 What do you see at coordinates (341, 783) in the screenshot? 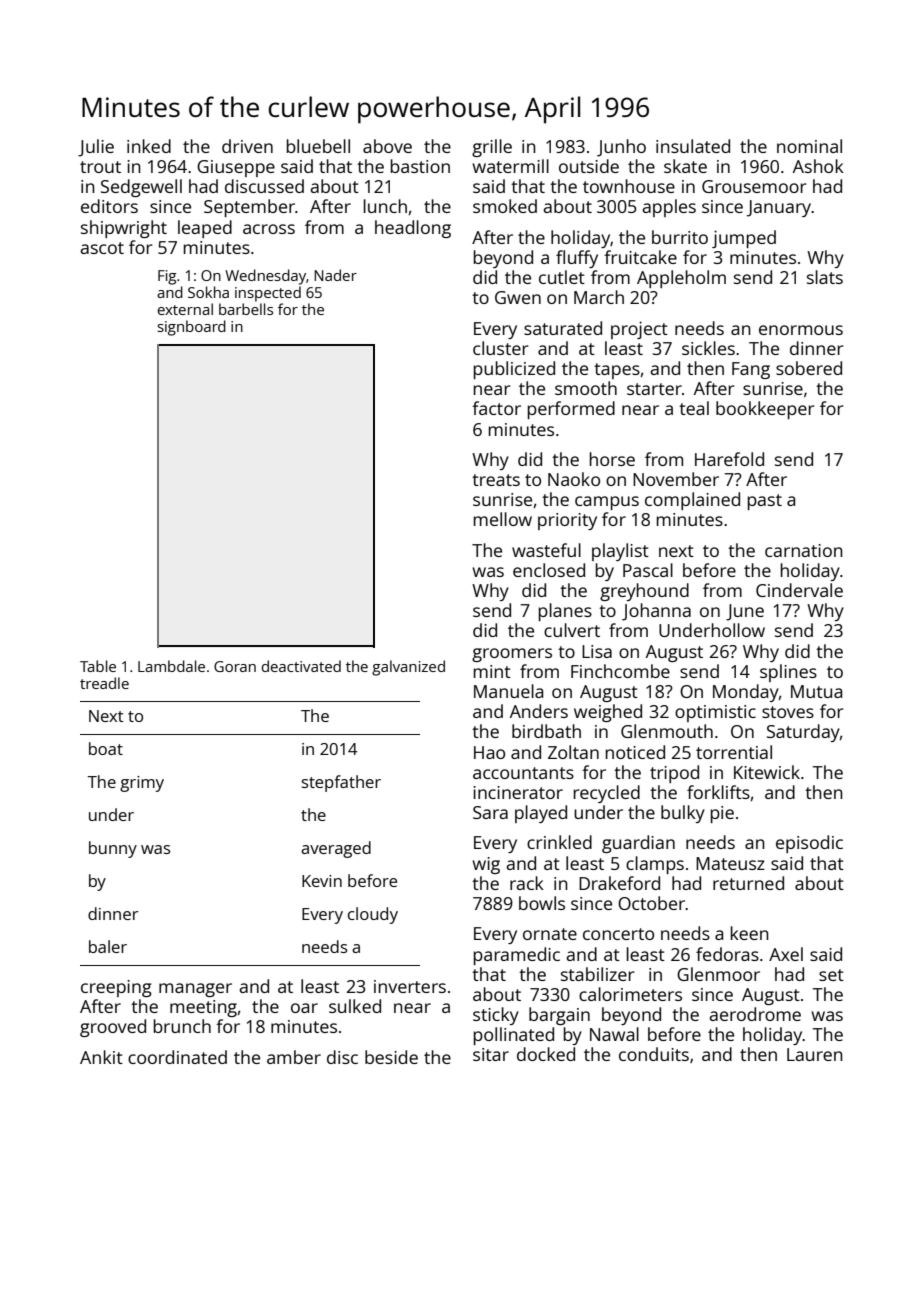
I see `stepfather` at bounding box center [341, 783].
